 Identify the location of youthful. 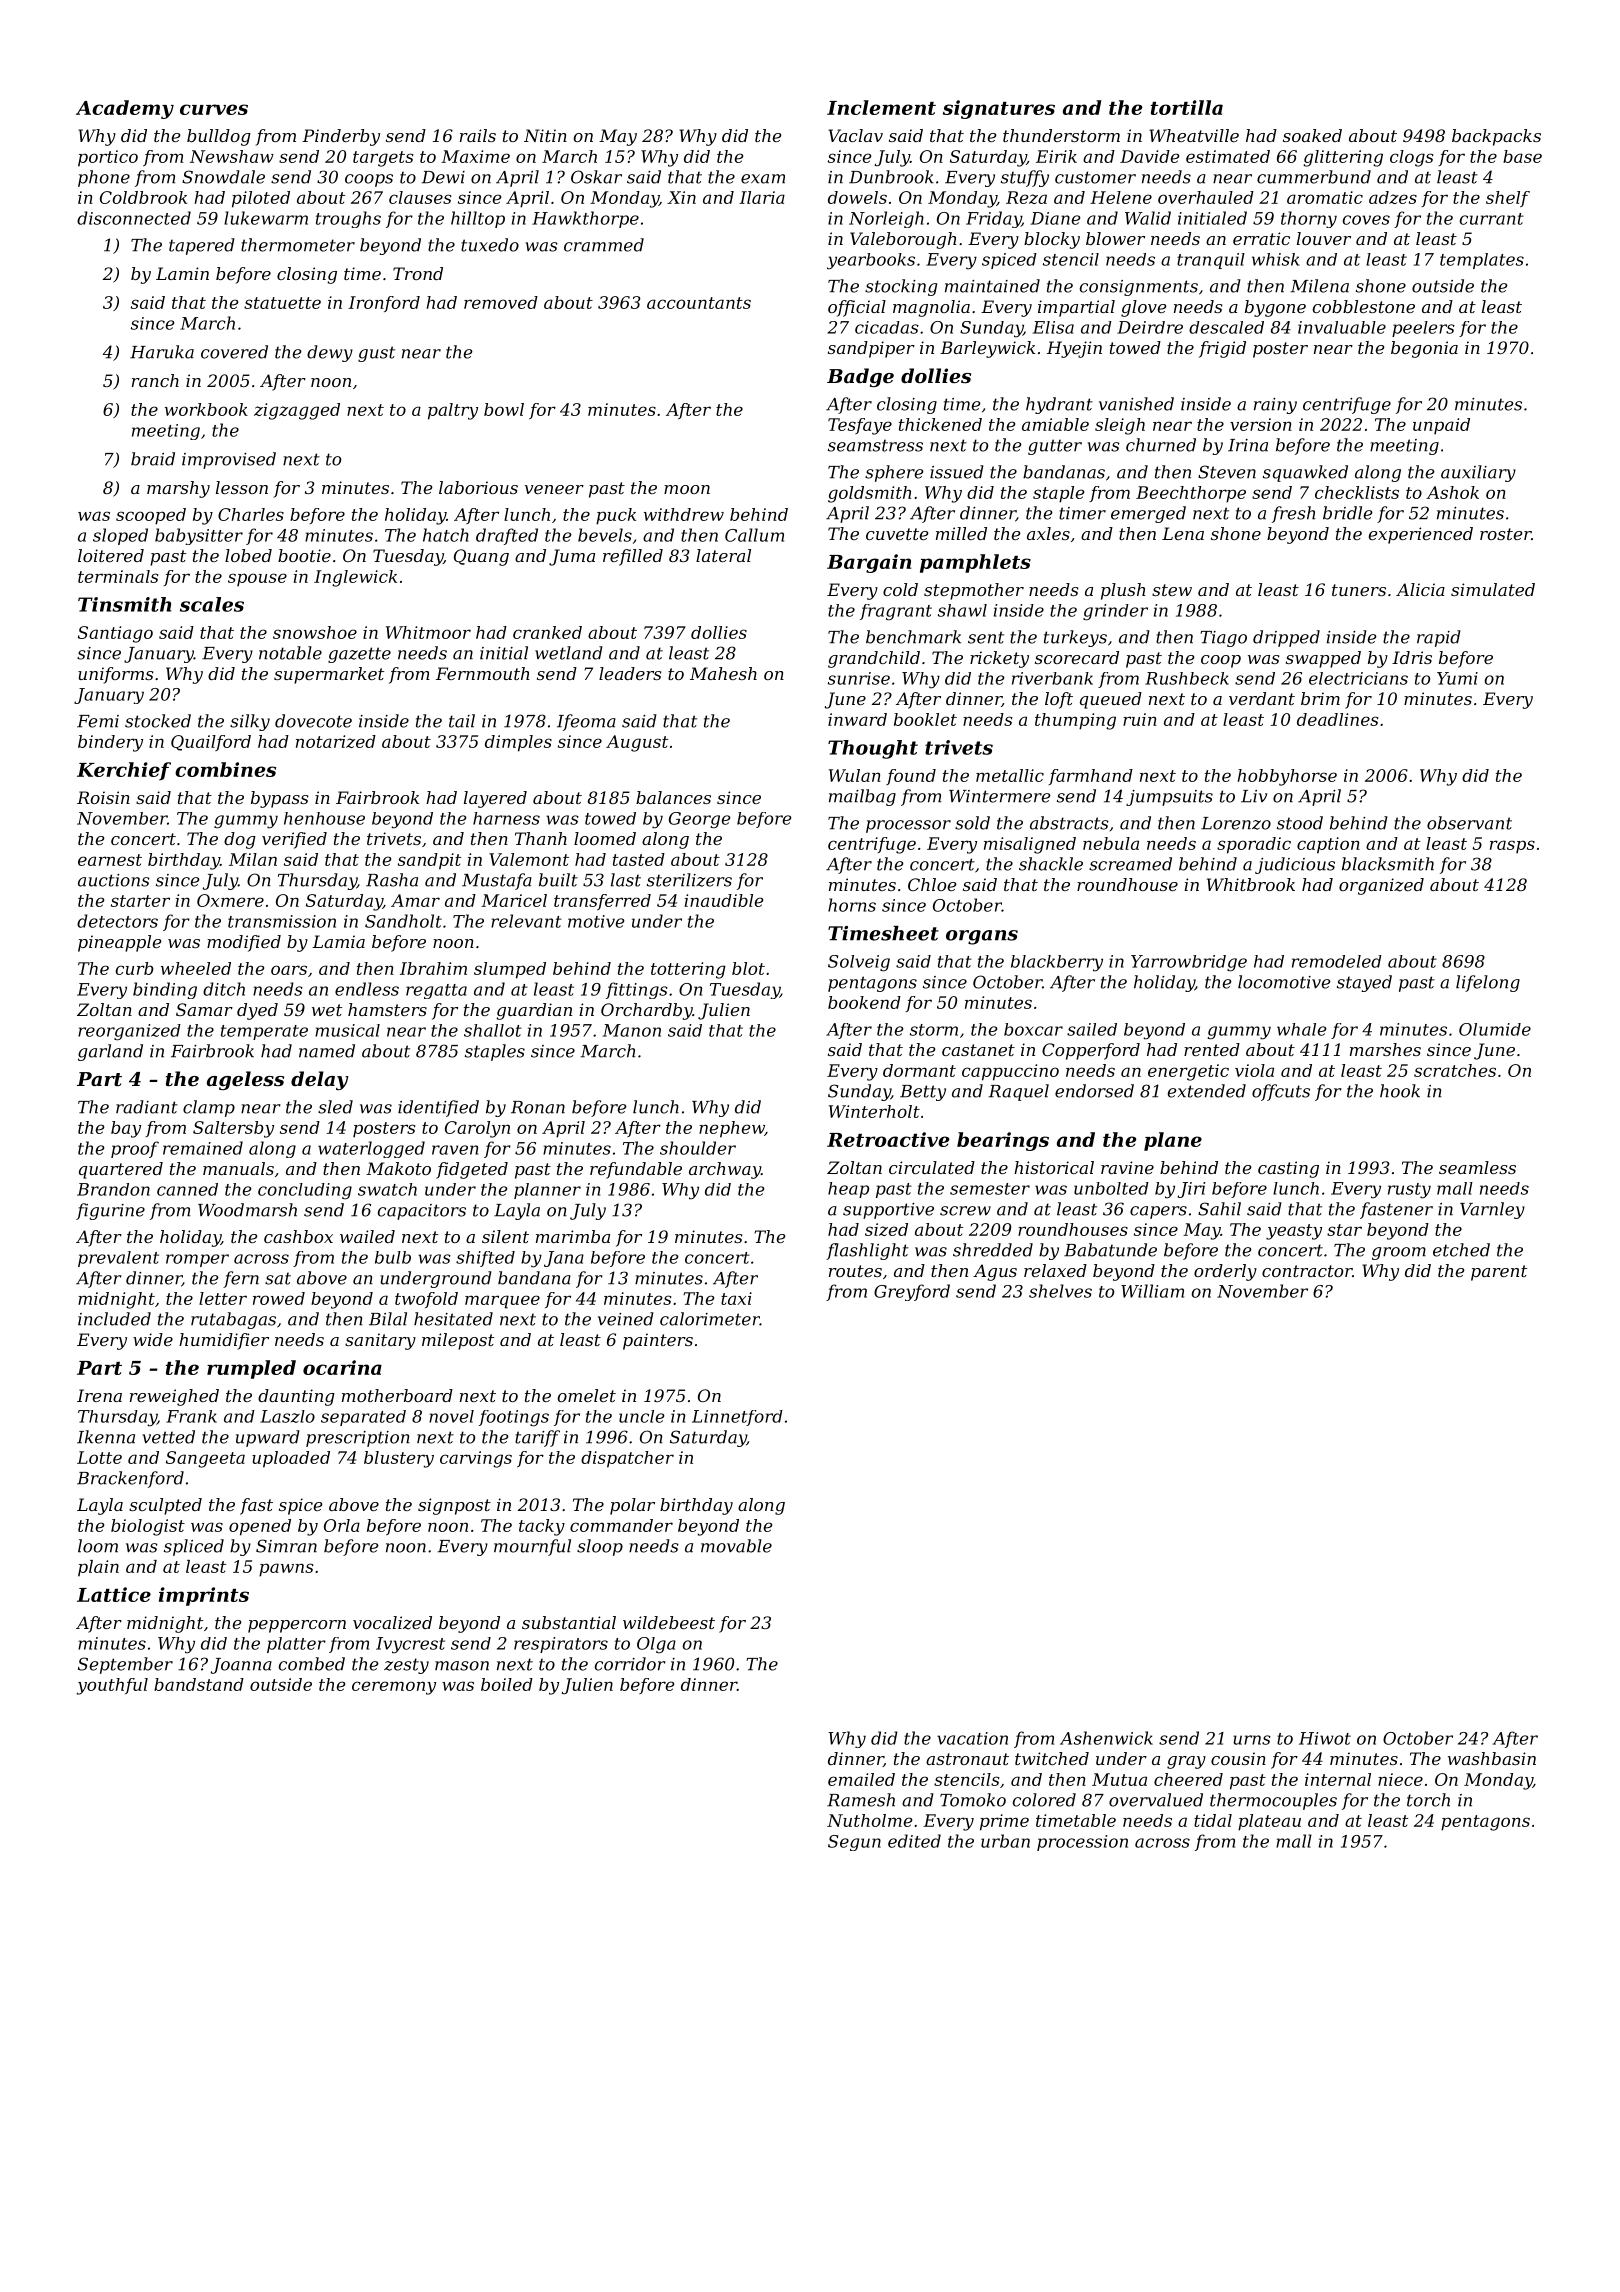
(112, 1686).
